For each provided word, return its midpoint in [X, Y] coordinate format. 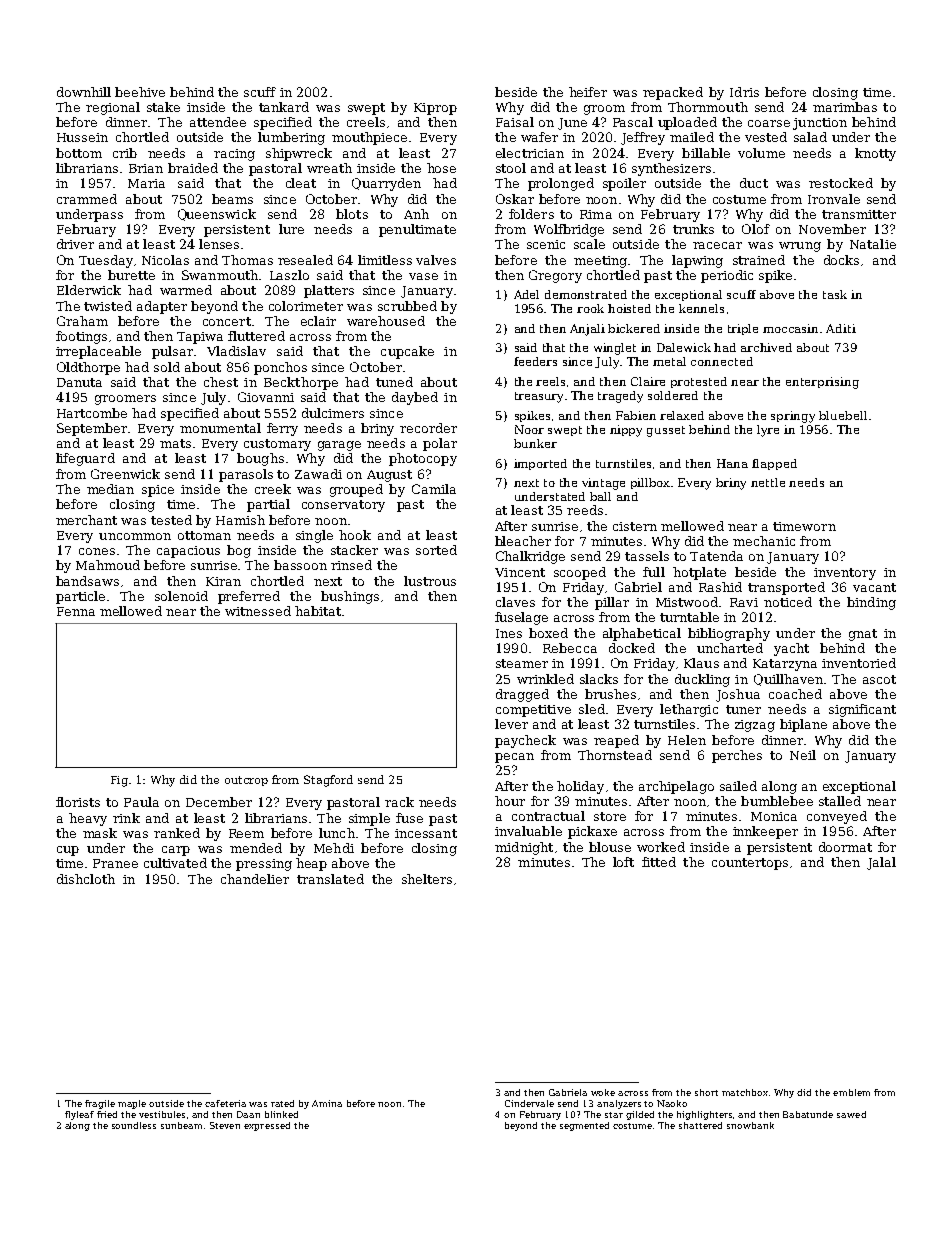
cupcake [407, 352]
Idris [744, 92]
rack [399, 802]
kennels [701, 308]
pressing [264, 865]
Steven [225, 1125]
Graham [82, 321]
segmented [584, 1126]
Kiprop [435, 109]
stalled [840, 801]
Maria [146, 183]
